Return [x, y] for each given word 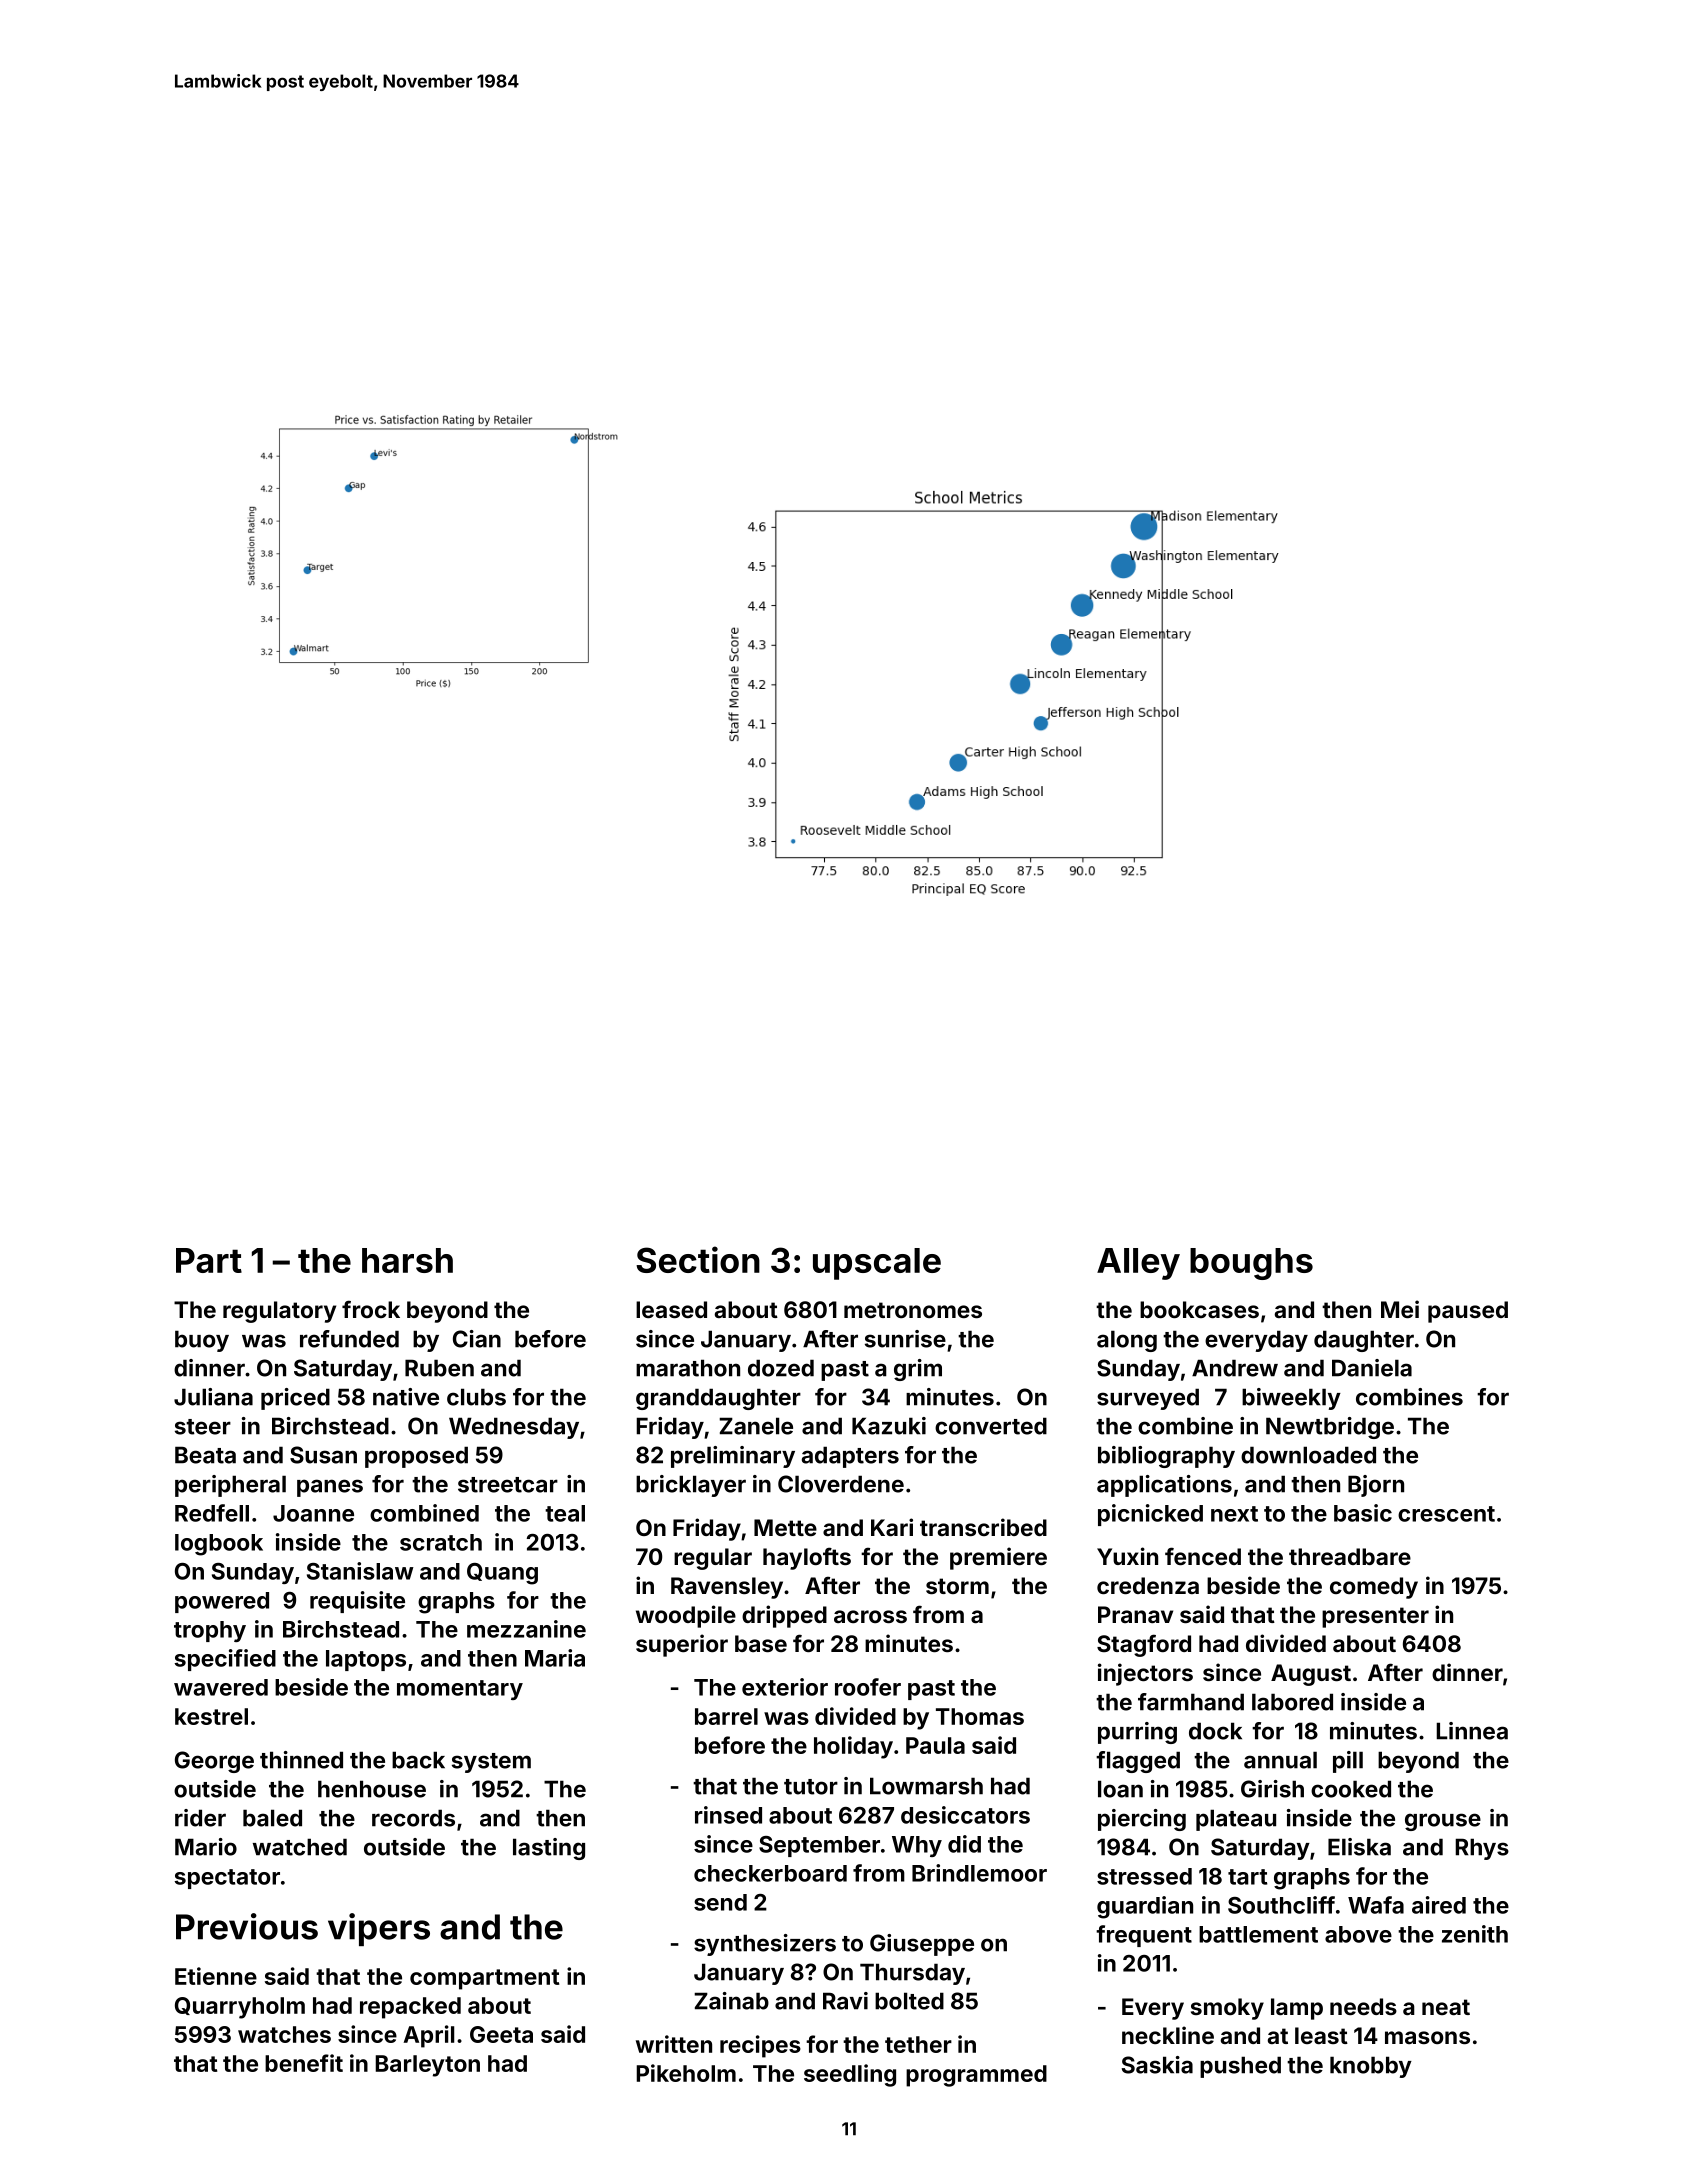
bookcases [1199, 1309]
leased [671, 1309]
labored [1292, 1702]
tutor [811, 1787]
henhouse [372, 1789]
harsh [407, 1260]
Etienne [216, 1976]
